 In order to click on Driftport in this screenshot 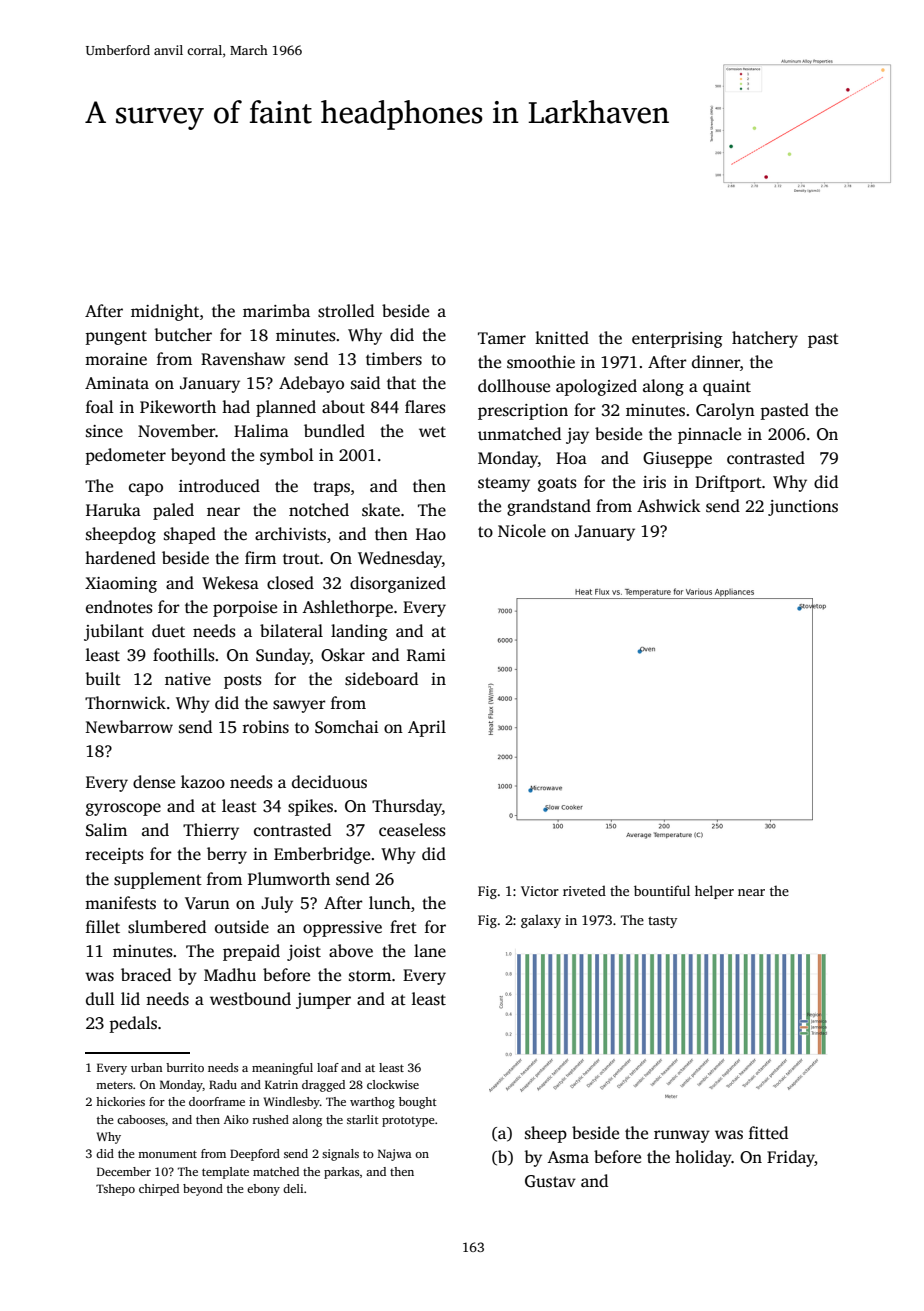, I will do `click(728, 483)`.
